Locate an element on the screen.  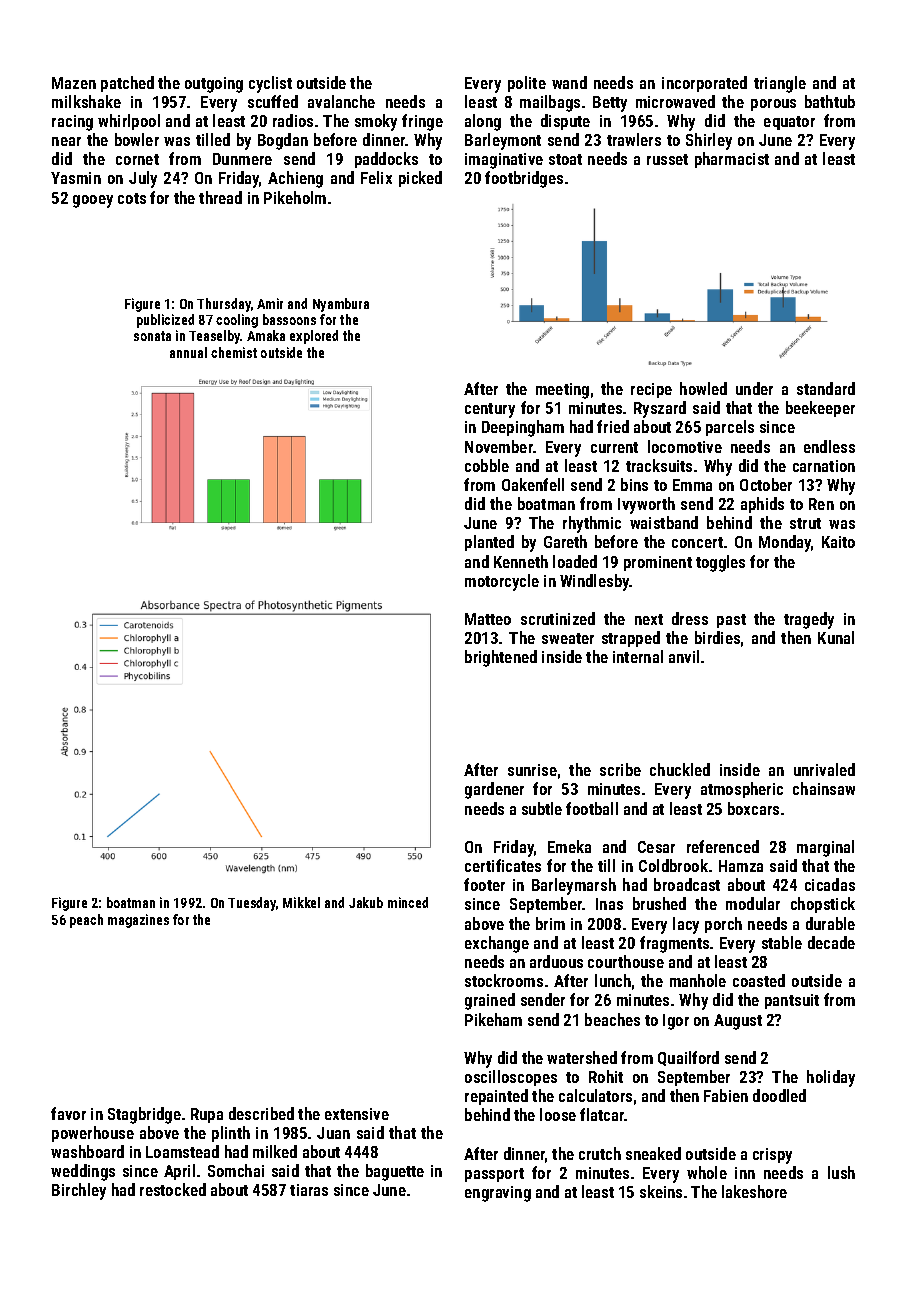
Birchley is located at coordinates (79, 1191).
